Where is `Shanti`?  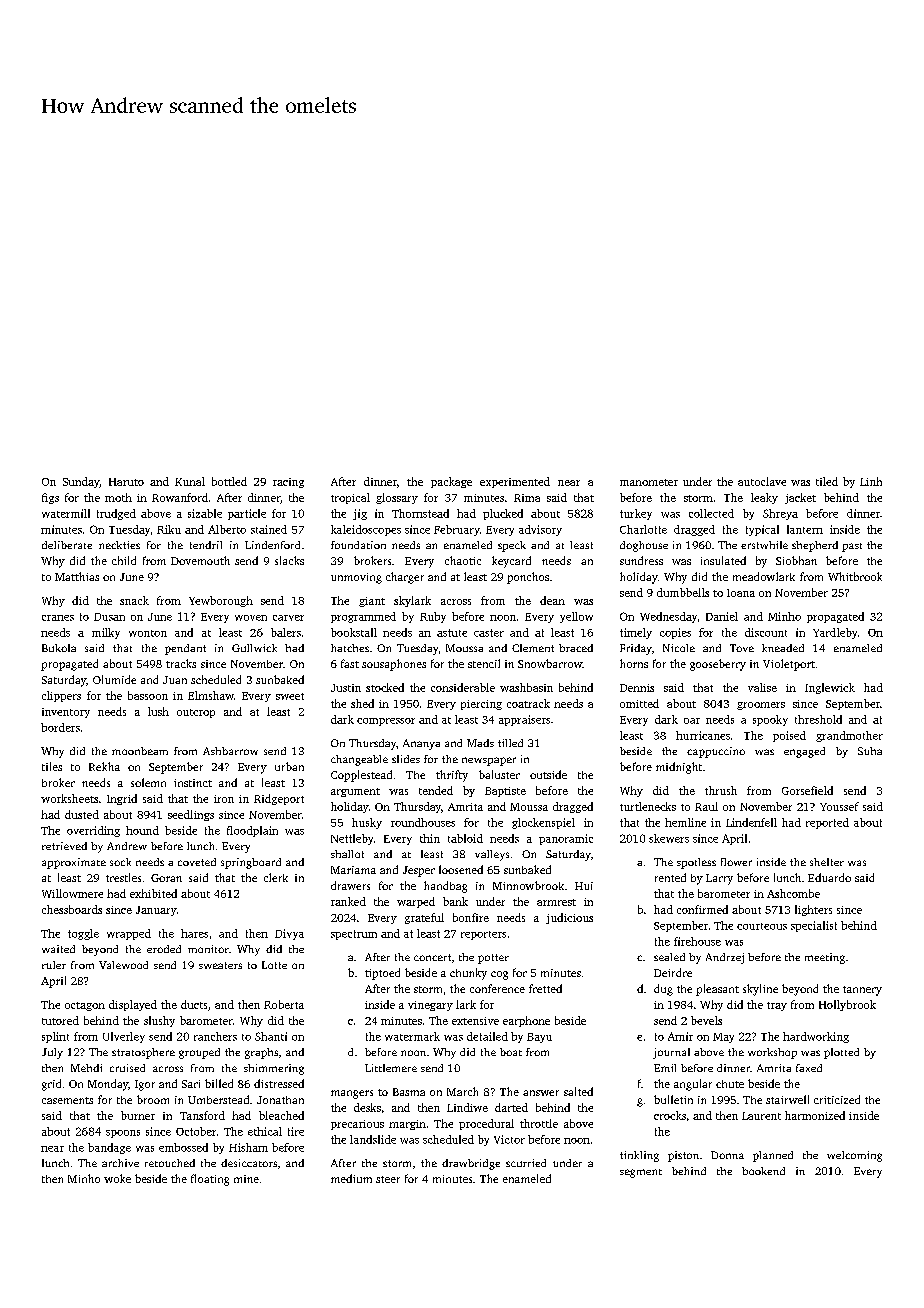 Shanti is located at coordinates (271, 1036).
